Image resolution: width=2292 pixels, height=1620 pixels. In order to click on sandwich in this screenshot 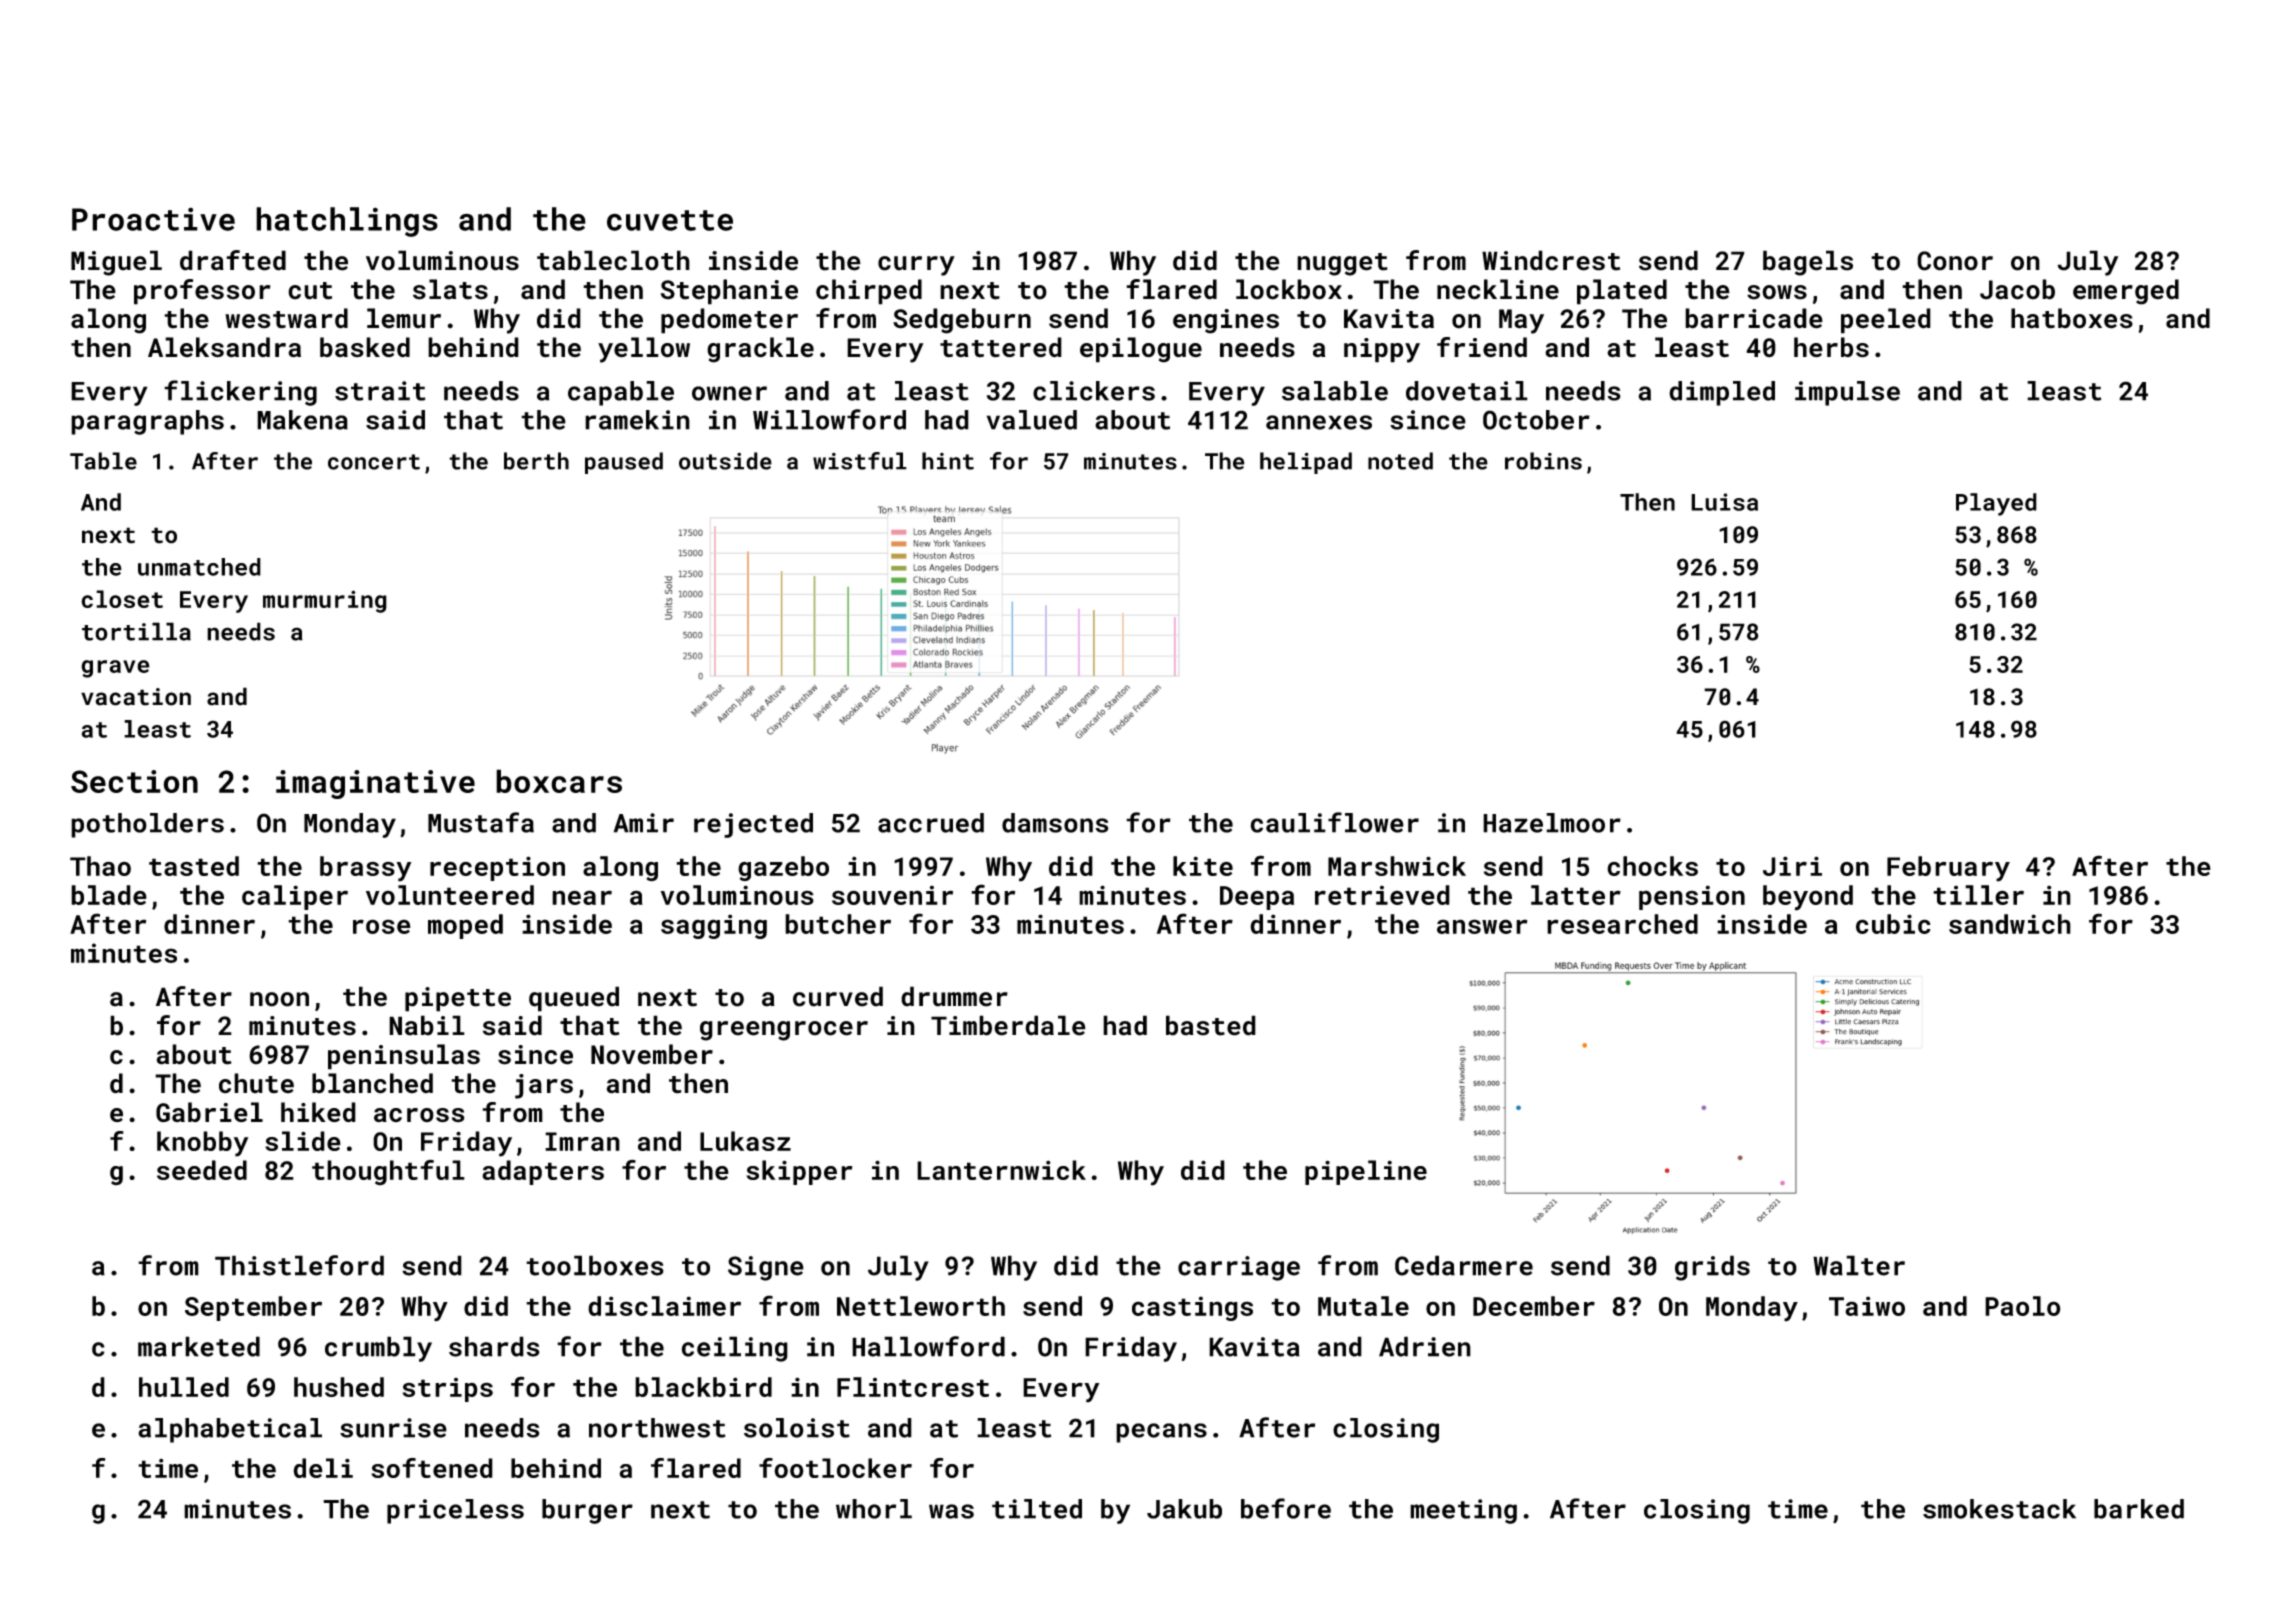, I will do `click(2010, 924)`.
